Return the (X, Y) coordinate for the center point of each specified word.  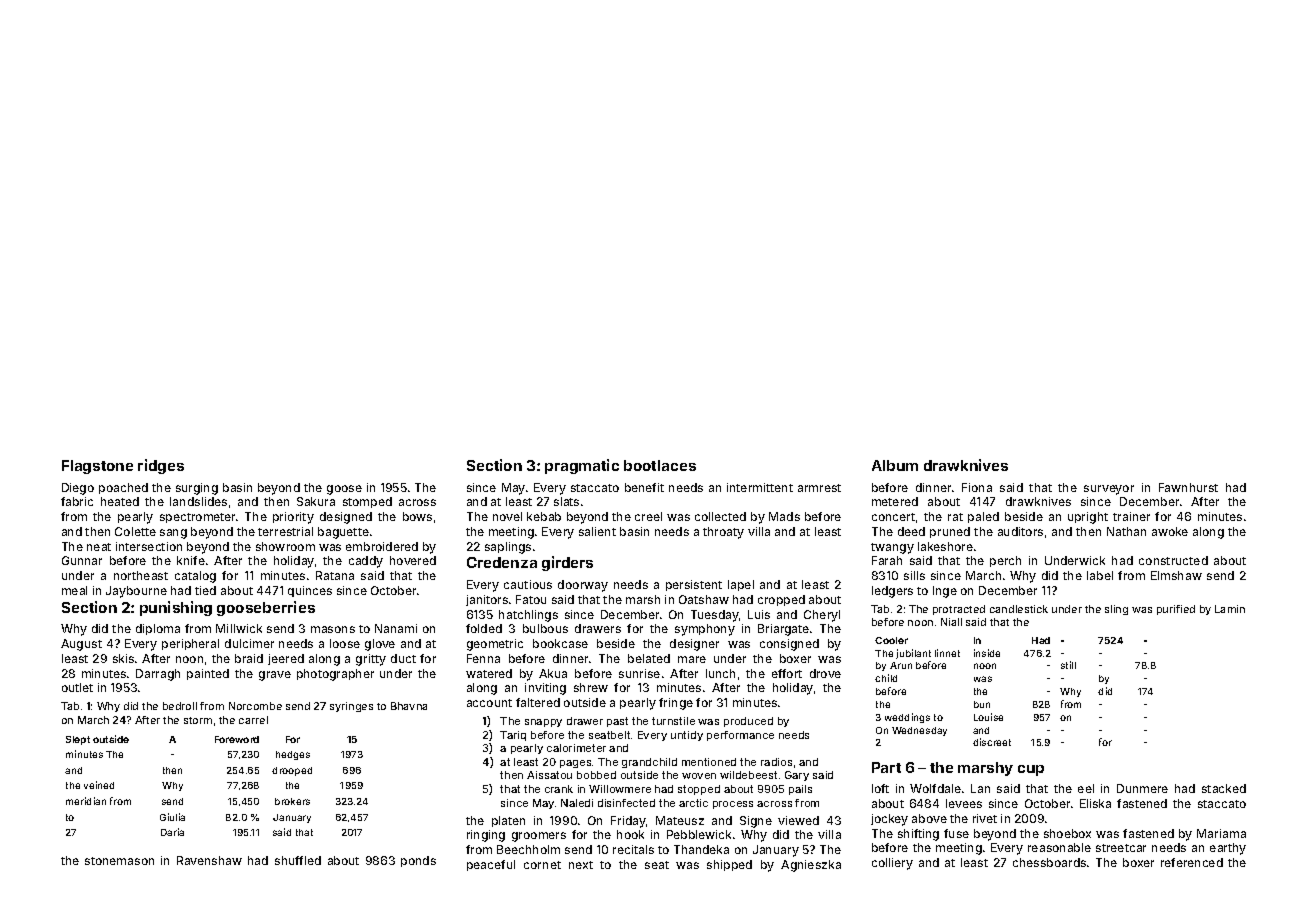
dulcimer (249, 643)
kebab (544, 516)
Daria (172, 832)
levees (964, 803)
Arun (901, 665)
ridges (161, 466)
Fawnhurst (1188, 487)
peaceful (491, 865)
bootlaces (660, 465)
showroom (285, 546)
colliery (892, 864)
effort (787, 673)
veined (99, 785)
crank (559, 789)
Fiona (977, 487)
